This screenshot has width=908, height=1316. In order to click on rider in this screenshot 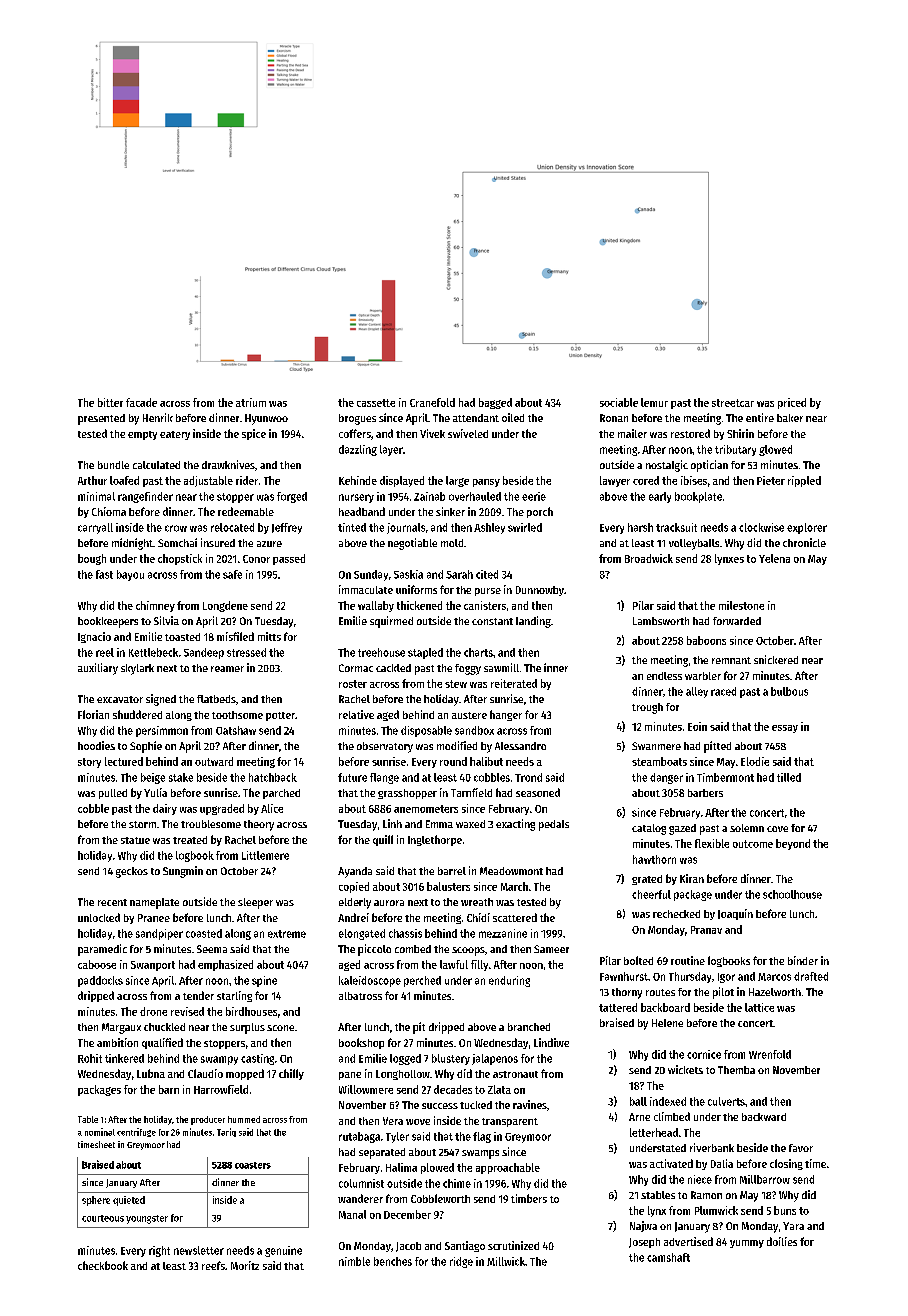, I will do `click(247, 480)`.
